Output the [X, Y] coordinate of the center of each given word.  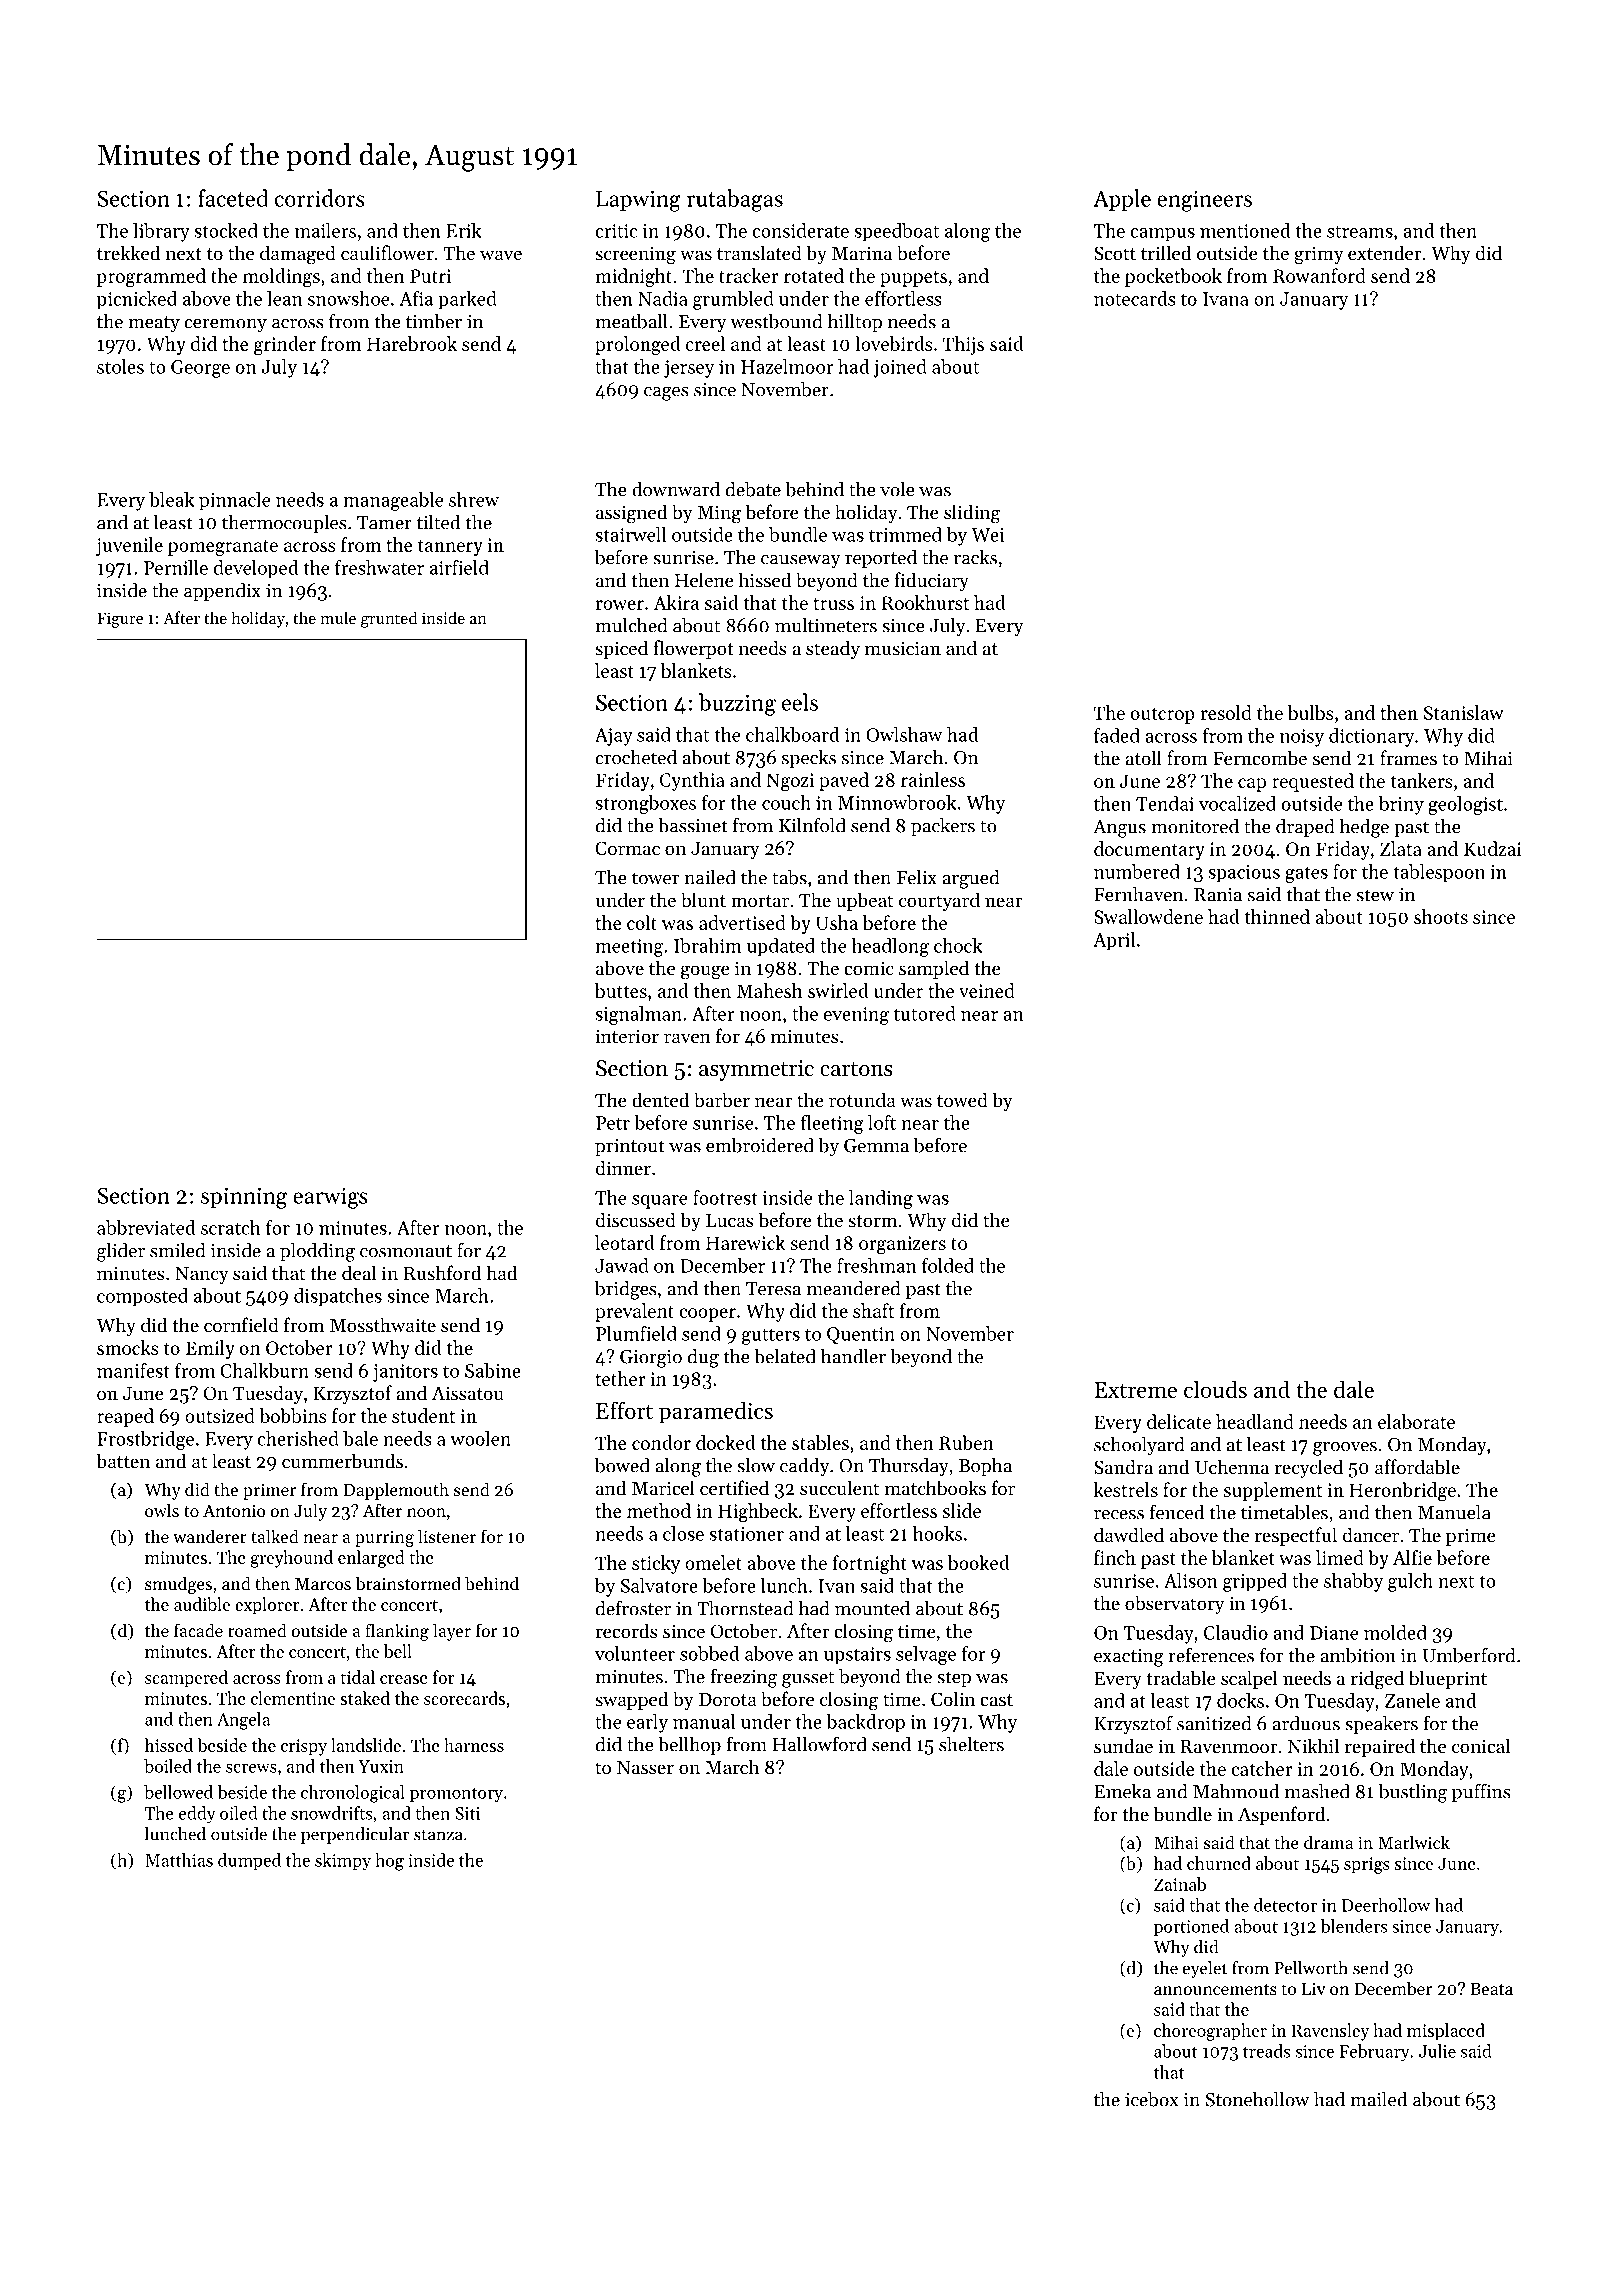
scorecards [464, 1698]
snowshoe [349, 298]
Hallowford [820, 1744]
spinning [244, 1198]
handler [853, 1356]
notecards [1135, 298]
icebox [1152, 2099]
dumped [249, 1861]
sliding [972, 514]
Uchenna [1232, 1466]
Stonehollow [1257, 2099]
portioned [1191, 1927]
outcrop [1163, 716]
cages [666, 394]
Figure [120, 620]
